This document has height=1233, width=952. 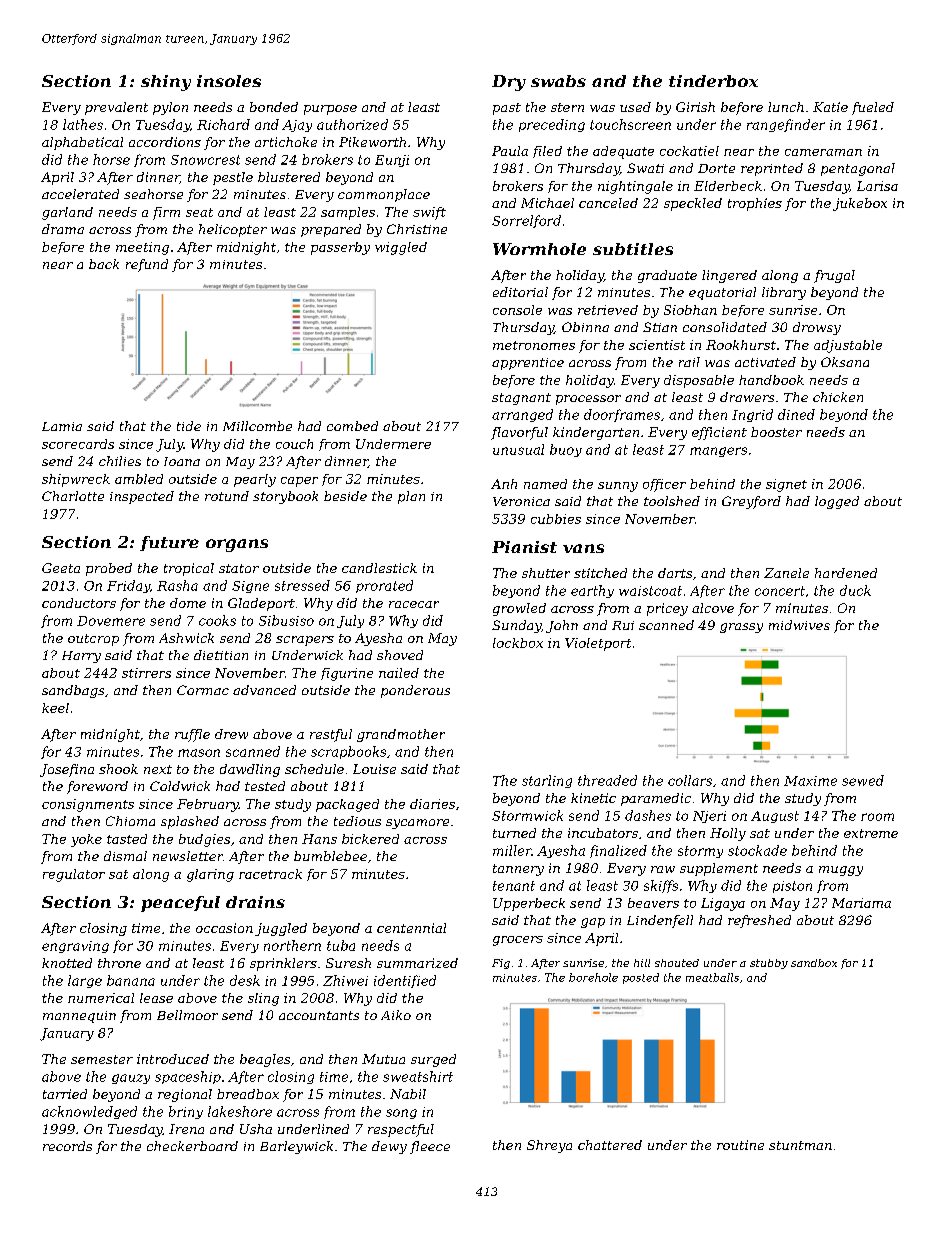 What do you see at coordinates (78, 444) in the document?
I see `scorecards` at bounding box center [78, 444].
